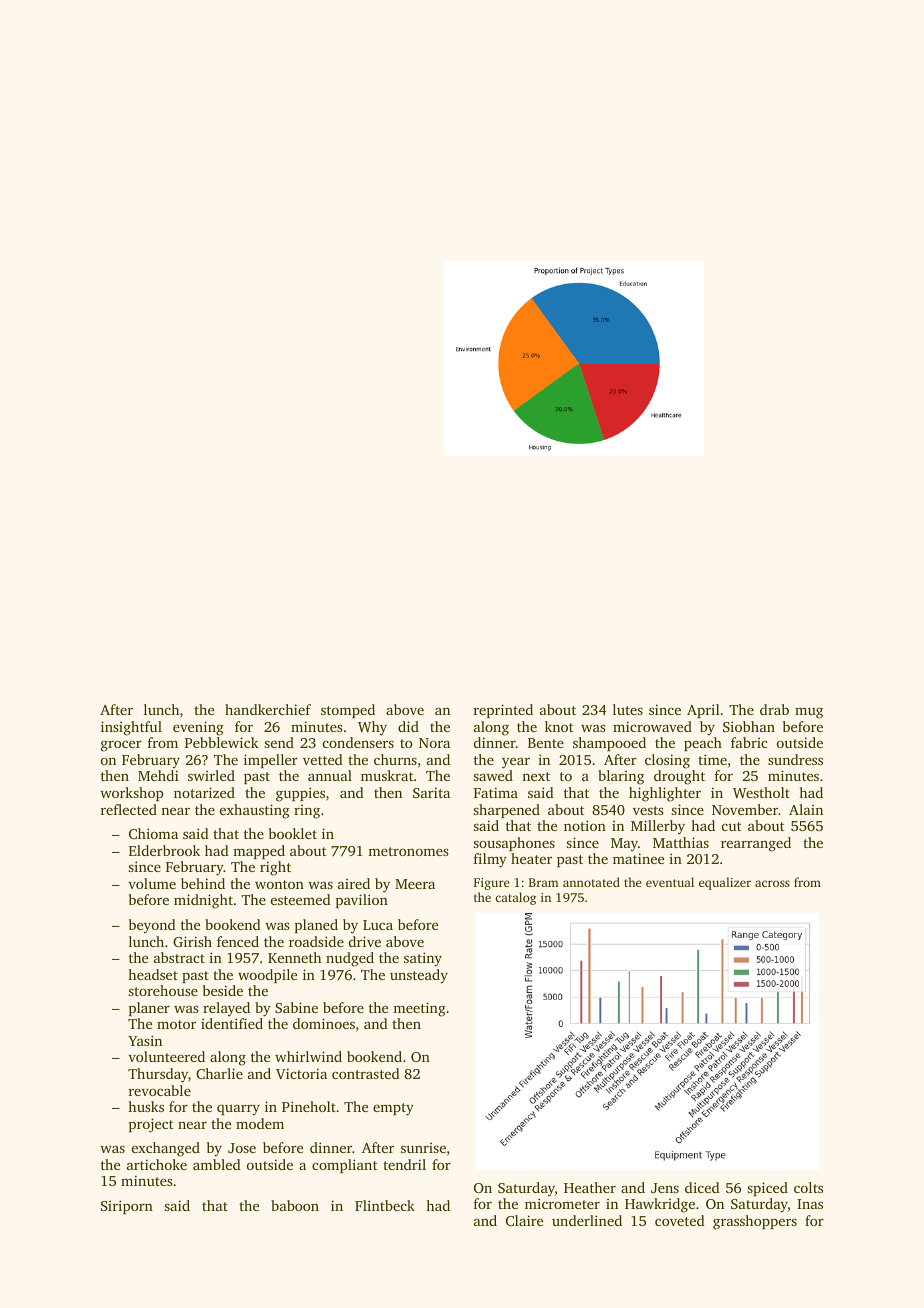  Describe the element at coordinates (268, 709) in the screenshot. I see `handkerchief` at that location.
